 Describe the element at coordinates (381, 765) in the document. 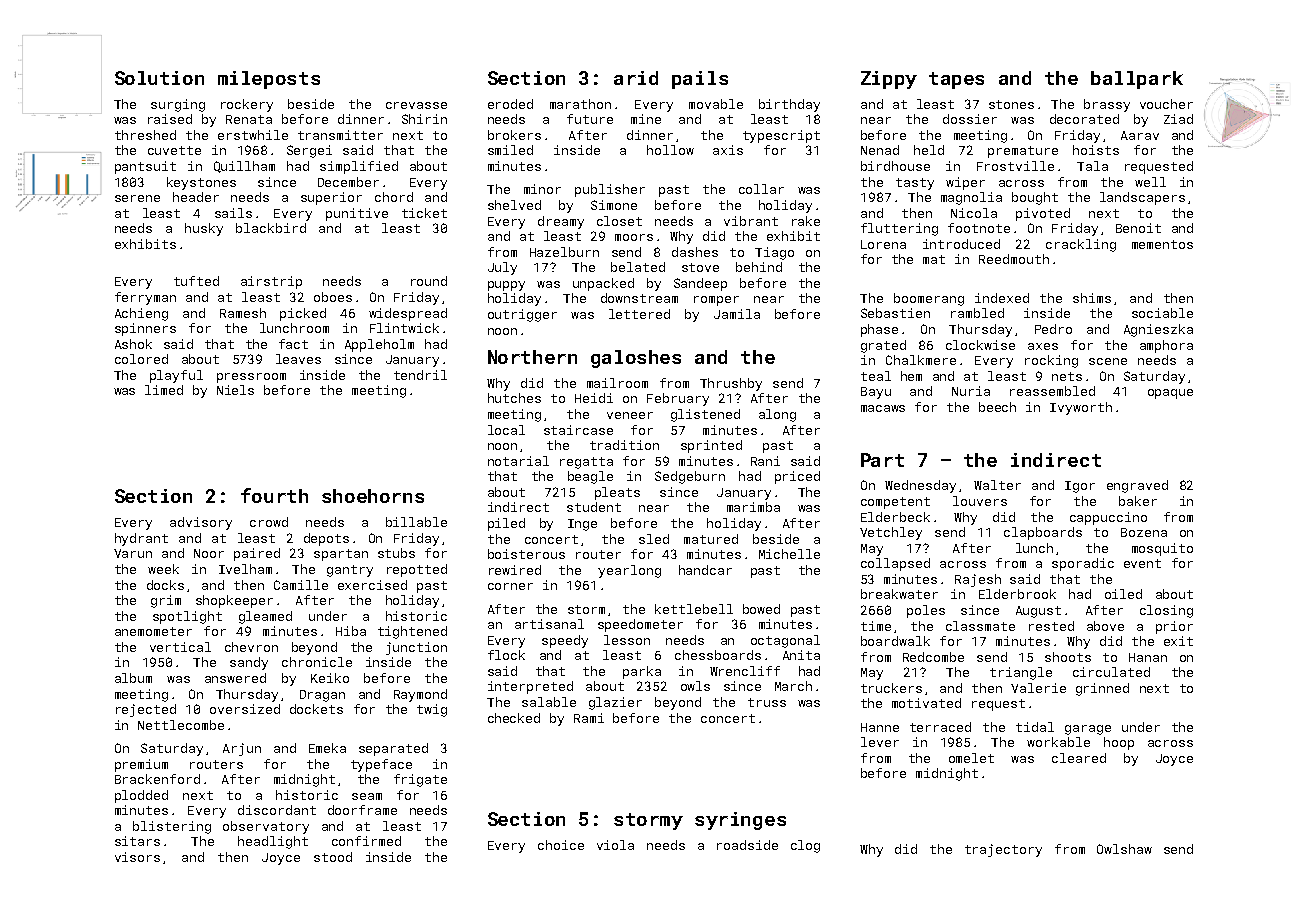

I see `typeface` at that location.
